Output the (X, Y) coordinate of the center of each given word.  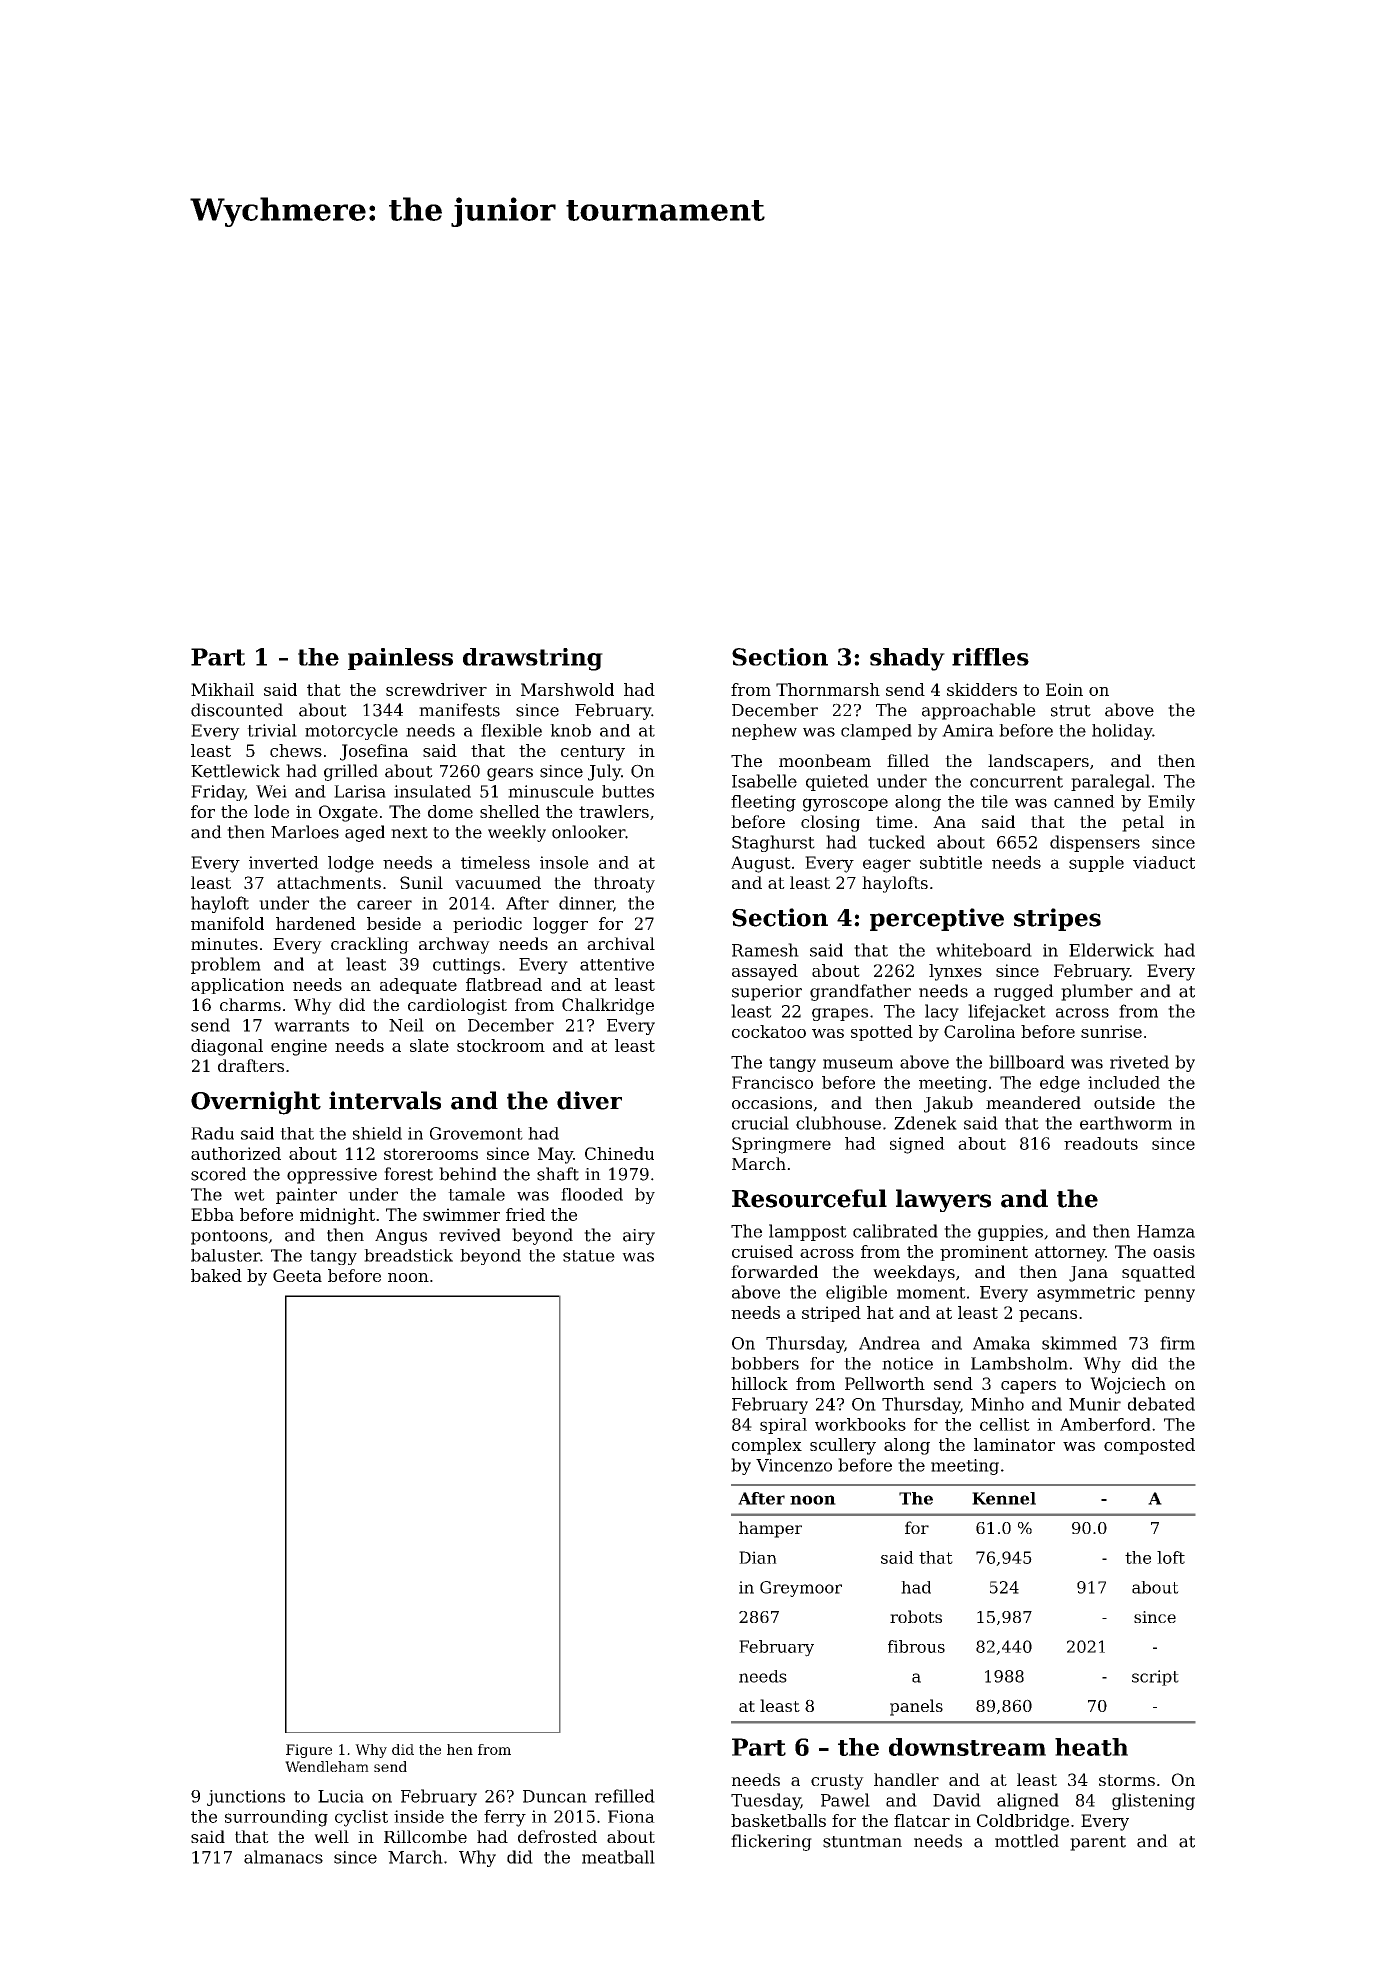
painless (400, 659)
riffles (990, 657)
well (331, 1836)
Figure (309, 1751)
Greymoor (801, 1589)
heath (1091, 1747)
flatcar (922, 1820)
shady (907, 659)
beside (394, 923)
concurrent (1016, 782)
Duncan (555, 1796)
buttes (628, 791)
